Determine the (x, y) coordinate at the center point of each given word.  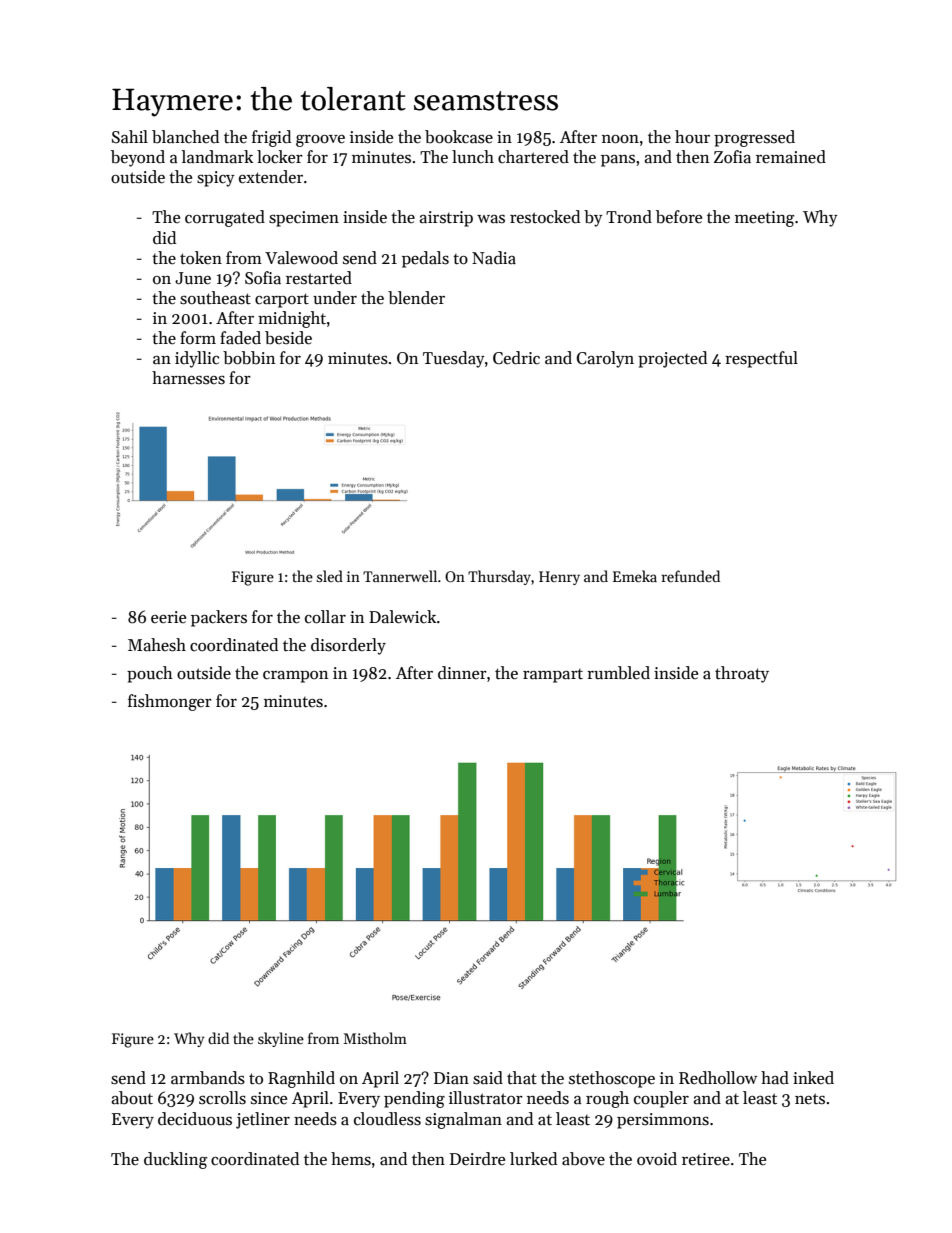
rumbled (618, 673)
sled (330, 576)
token (201, 257)
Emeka (635, 576)
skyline (281, 1039)
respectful (761, 359)
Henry (559, 578)
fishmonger (170, 702)
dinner (462, 673)
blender (416, 298)
